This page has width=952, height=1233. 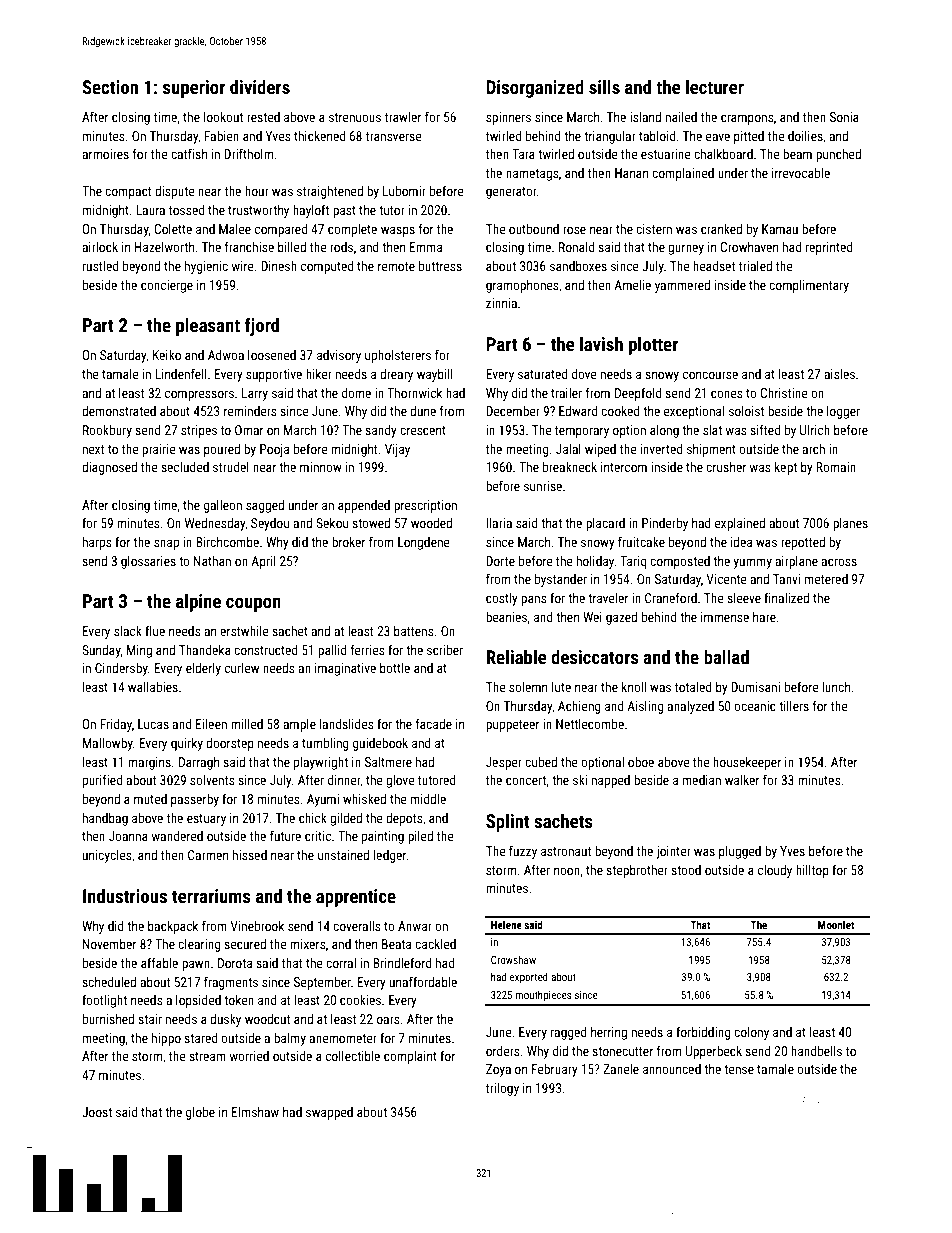 What do you see at coordinates (715, 87) in the page?
I see `lecturer` at bounding box center [715, 87].
